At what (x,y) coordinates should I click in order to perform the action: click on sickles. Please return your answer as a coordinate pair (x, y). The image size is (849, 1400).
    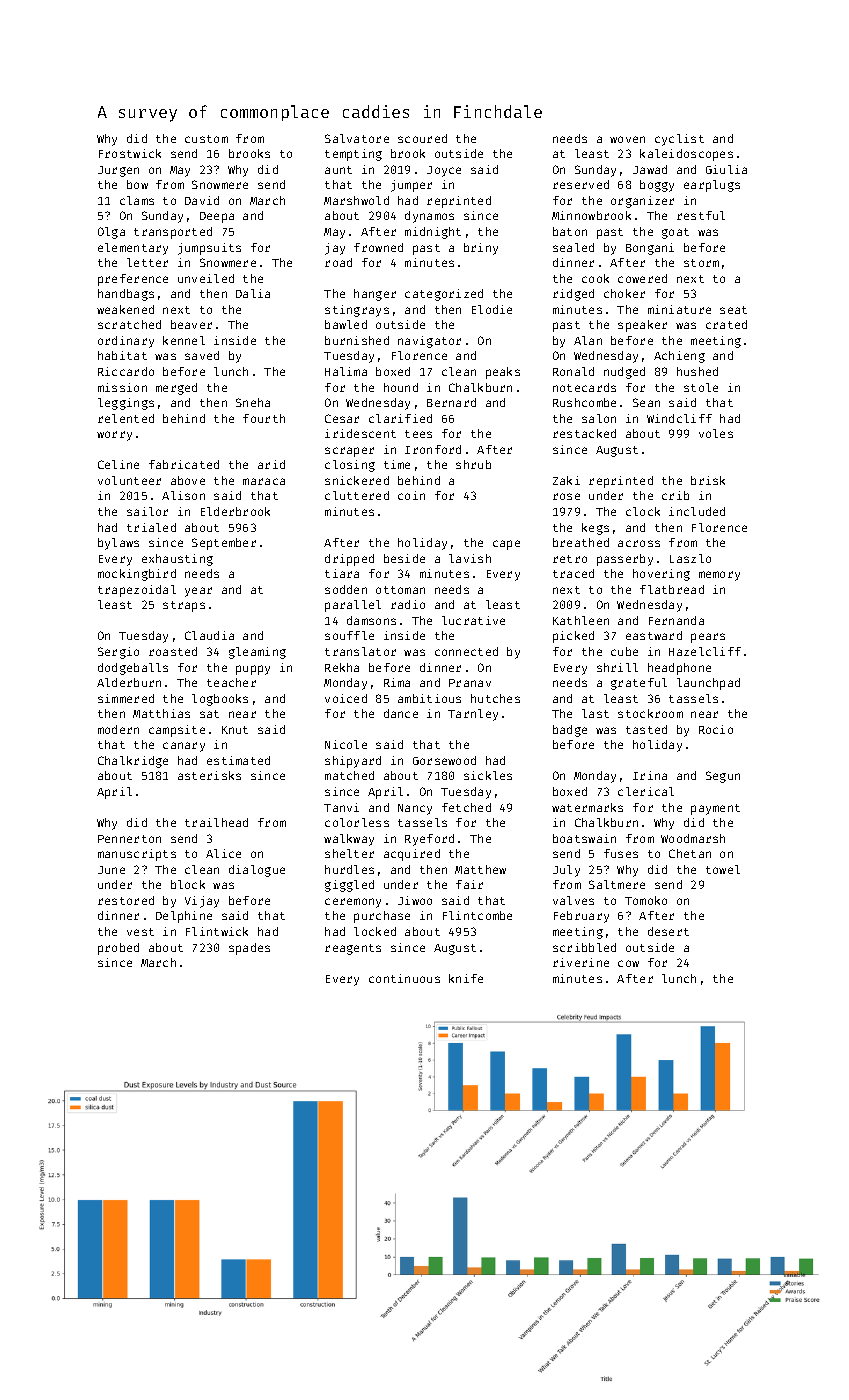
    Looking at the image, I should click on (488, 775).
